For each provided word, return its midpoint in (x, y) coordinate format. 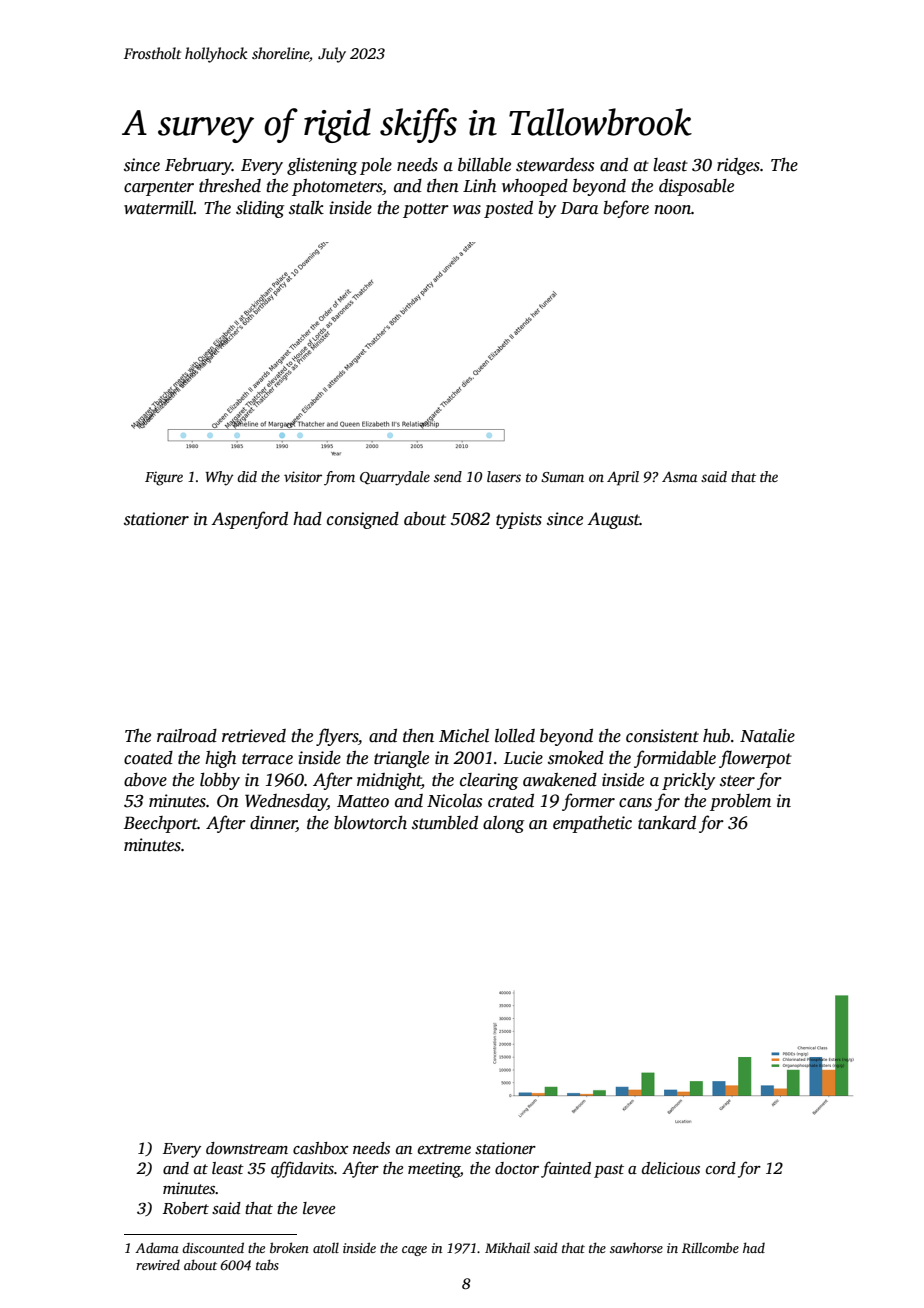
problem (740, 802)
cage (414, 1251)
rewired (158, 1265)
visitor (303, 476)
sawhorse (636, 1248)
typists (519, 520)
